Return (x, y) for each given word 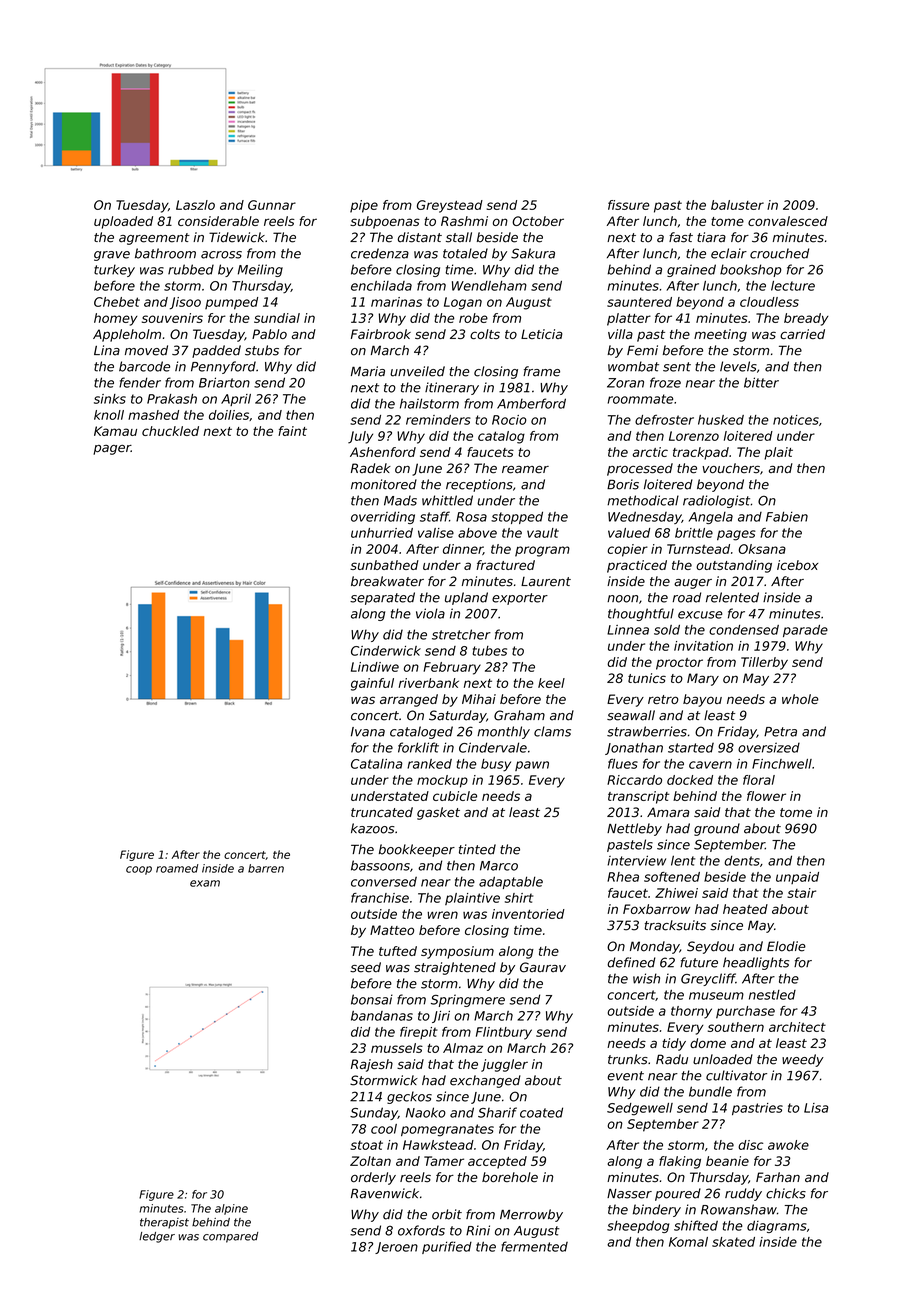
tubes (489, 651)
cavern (710, 765)
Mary (703, 679)
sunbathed (384, 565)
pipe (364, 206)
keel (551, 683)
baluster (737, 205)
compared (230, 1237)
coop (139, 870)
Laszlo (195, 205)
